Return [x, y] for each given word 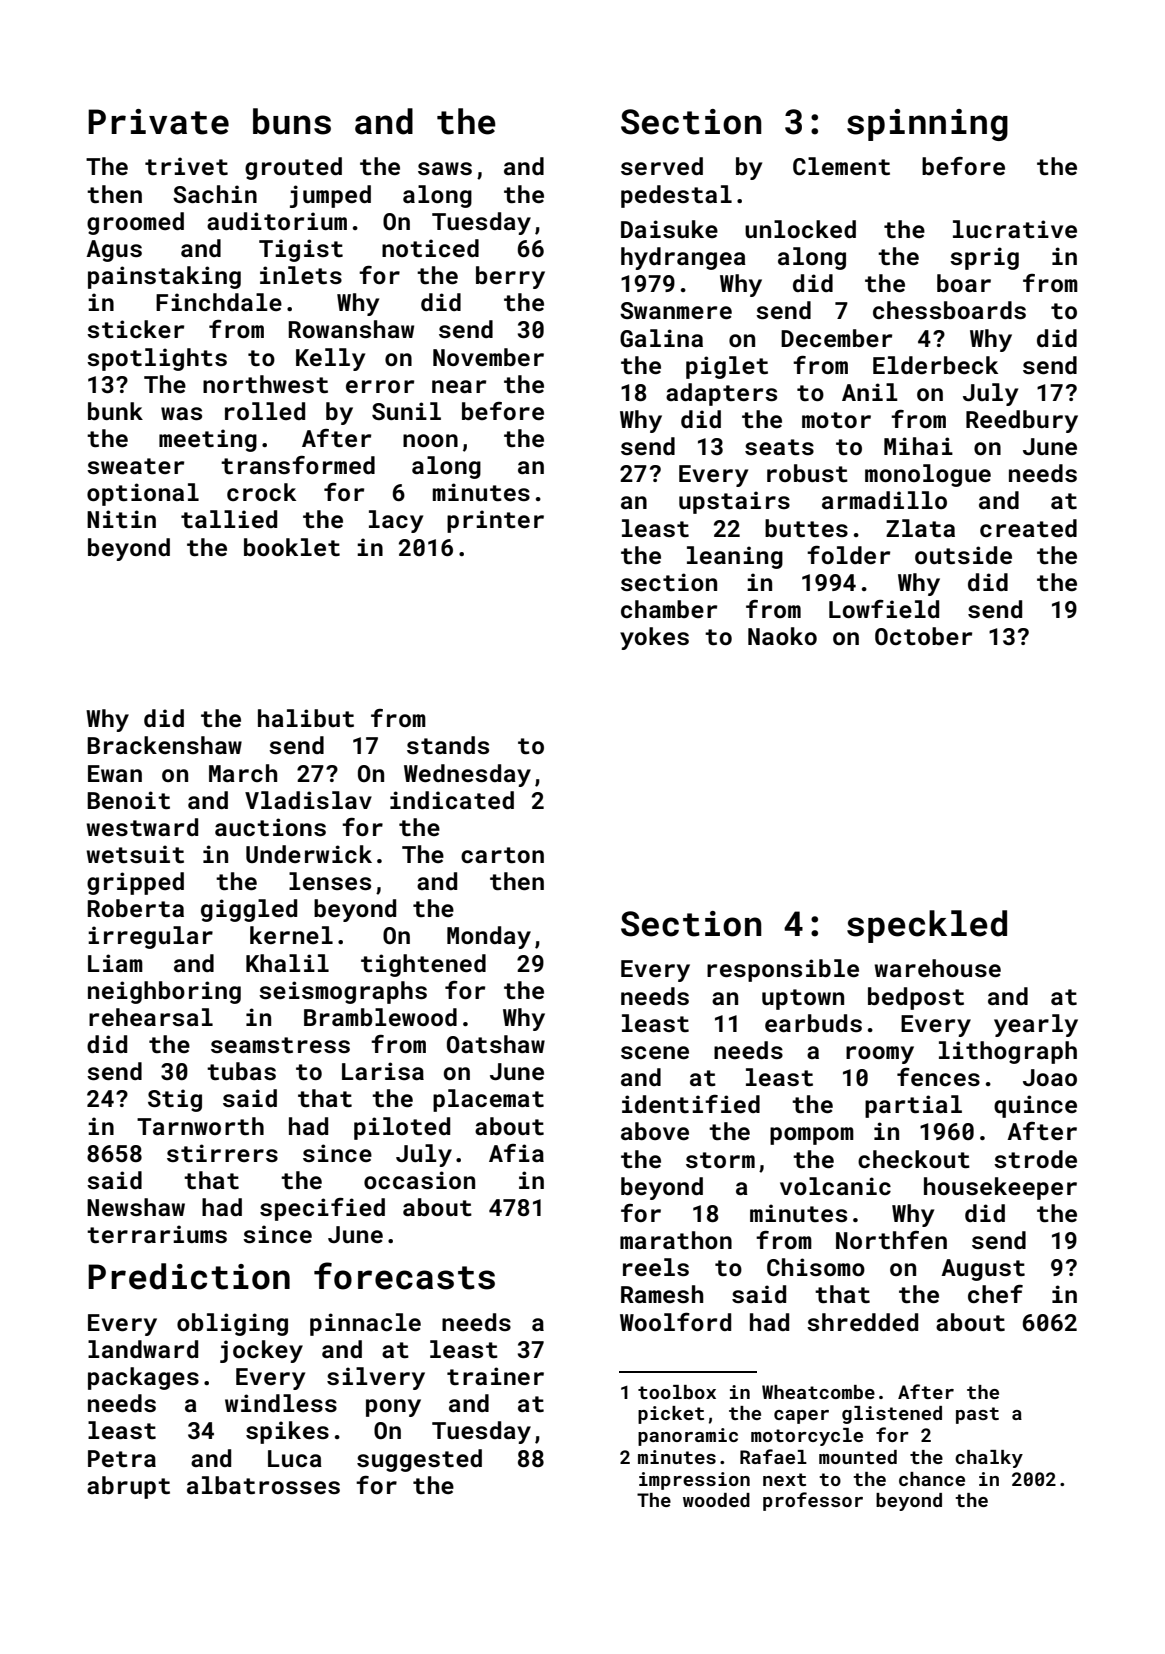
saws [445, 168]
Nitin [121, 519]
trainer [495, 1376]
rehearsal [151, 1017]
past [977, 1415]
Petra [122, 1458]
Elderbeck [935, 365]
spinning [927, 125]
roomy [880, 1055]
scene [655, 1052]
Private [158, 122]
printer [495, 521]
